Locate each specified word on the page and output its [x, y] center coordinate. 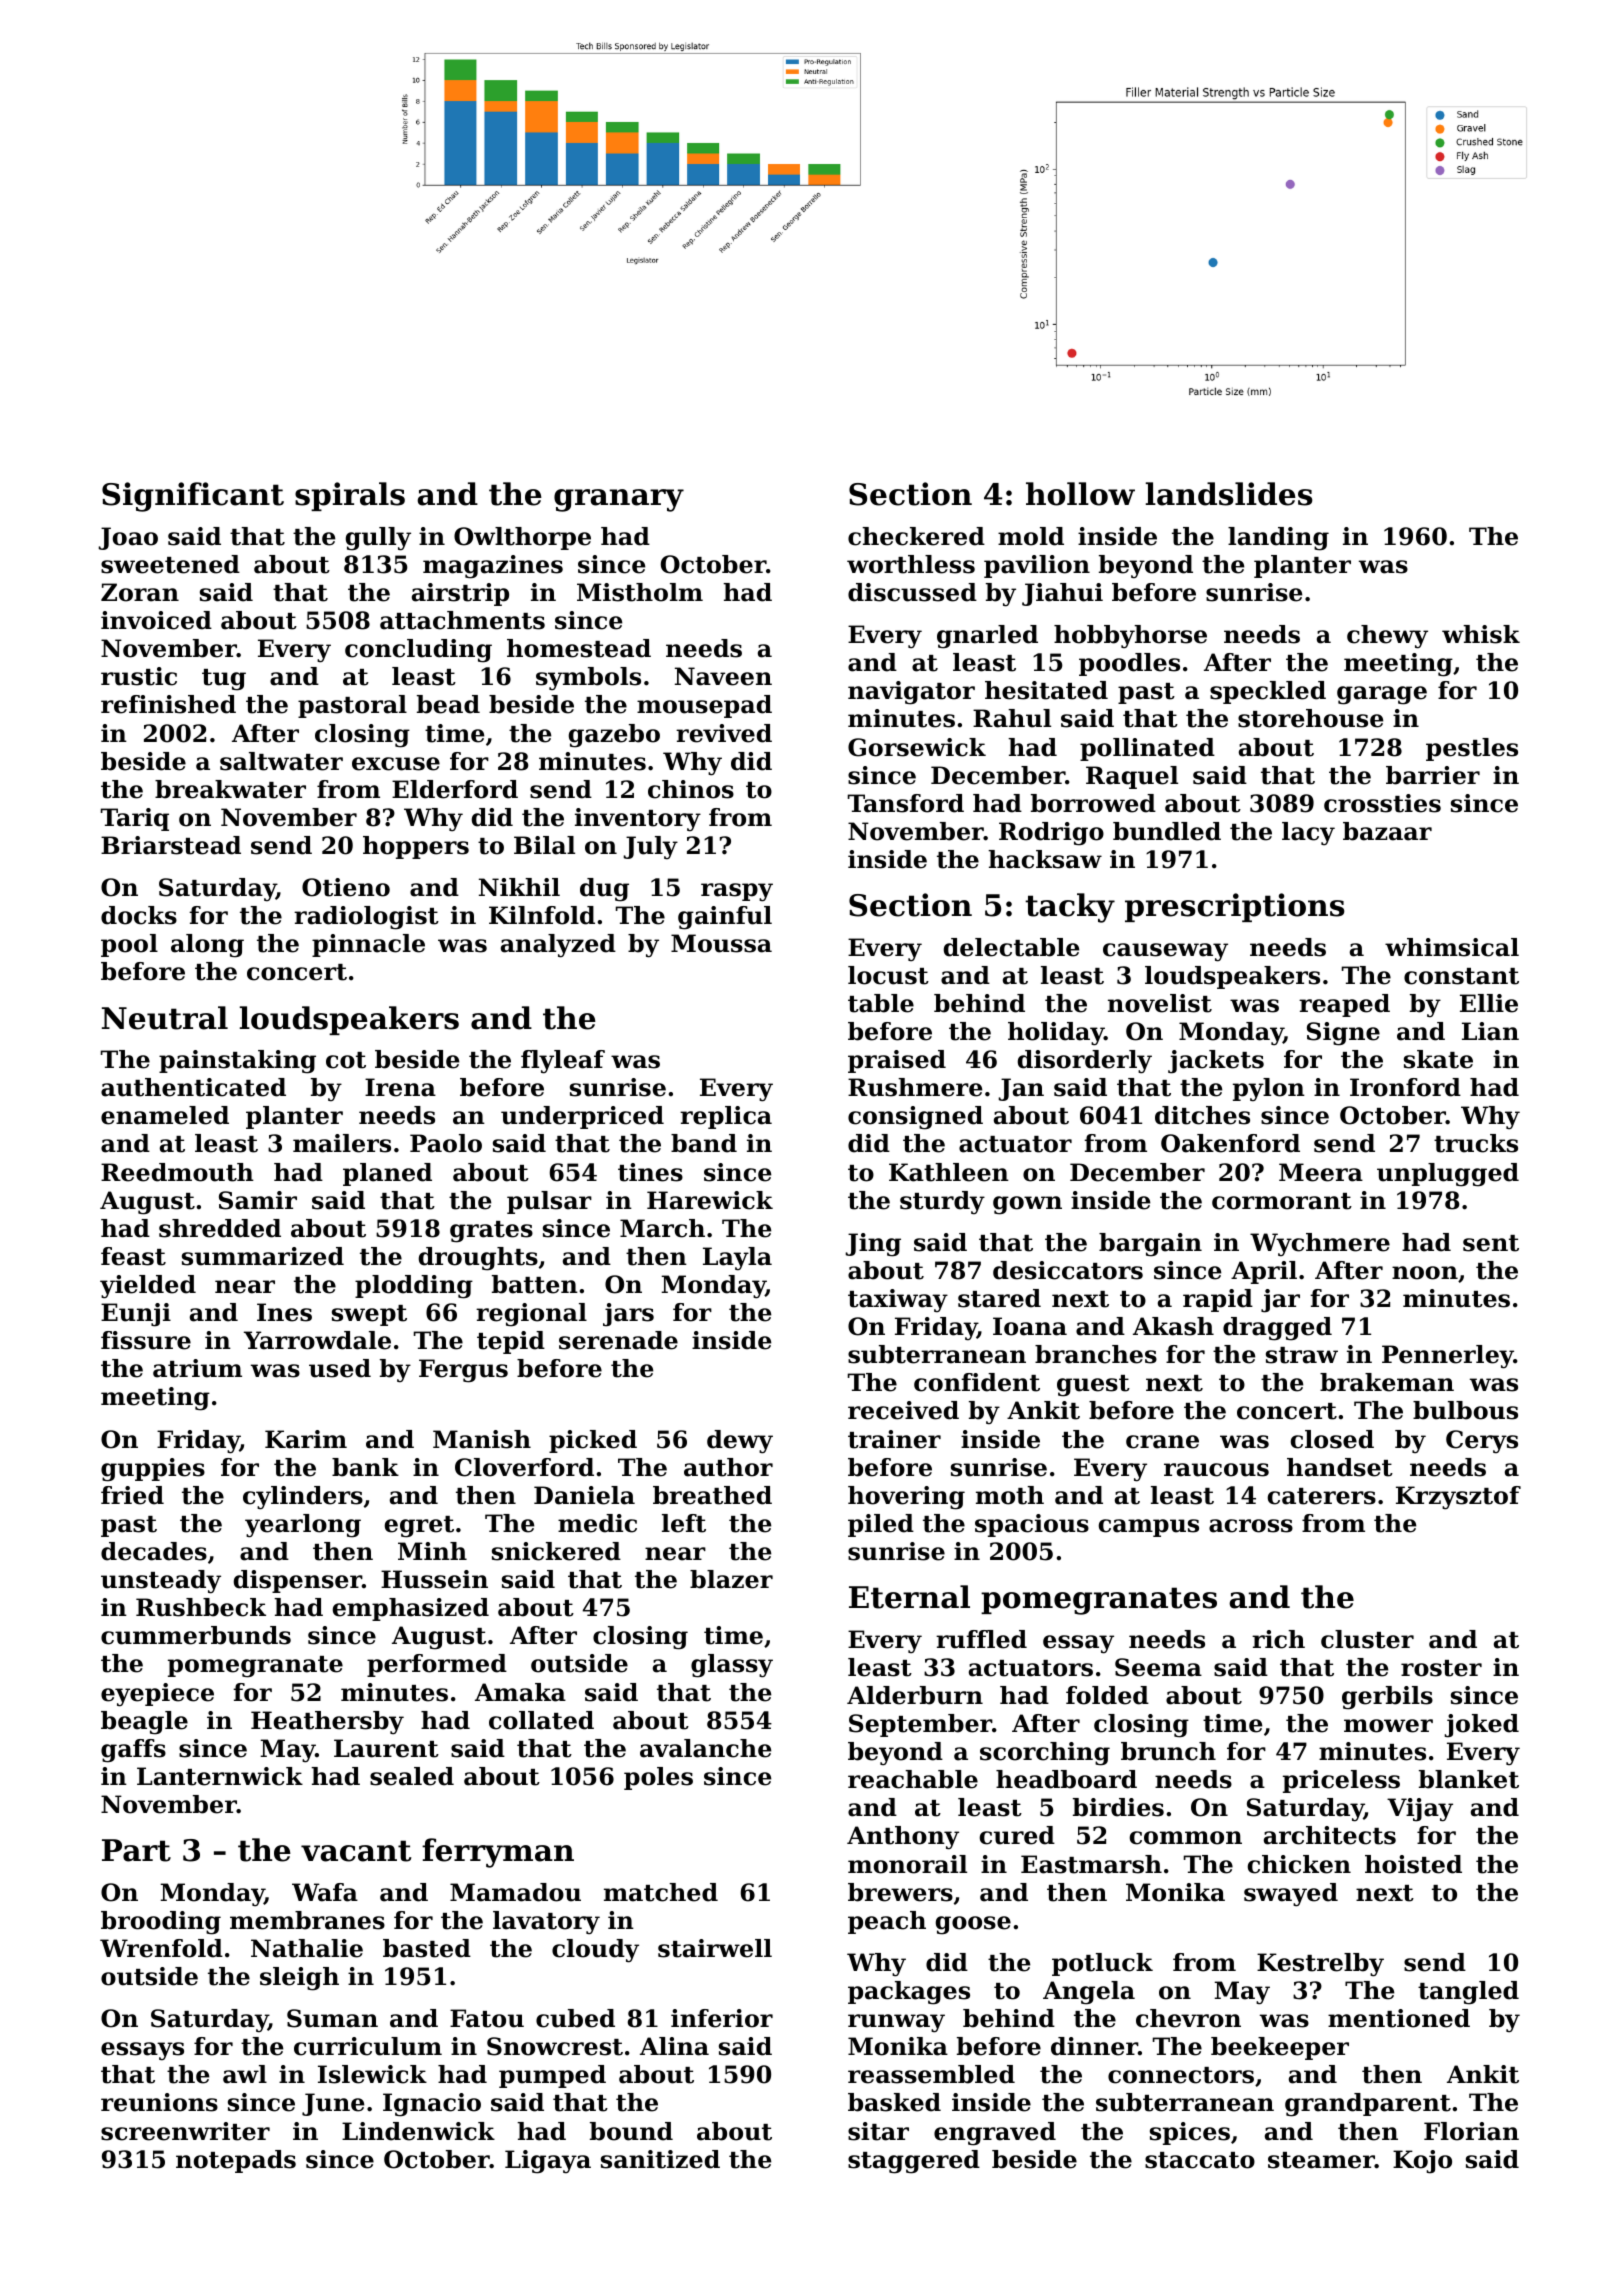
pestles [1472, 749]
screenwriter [185, 2131]
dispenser [298, 1581]
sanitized [660, 2159]
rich [1278, 1639]
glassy [732, 1666]
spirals [350, 496]
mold [1031, 536]
